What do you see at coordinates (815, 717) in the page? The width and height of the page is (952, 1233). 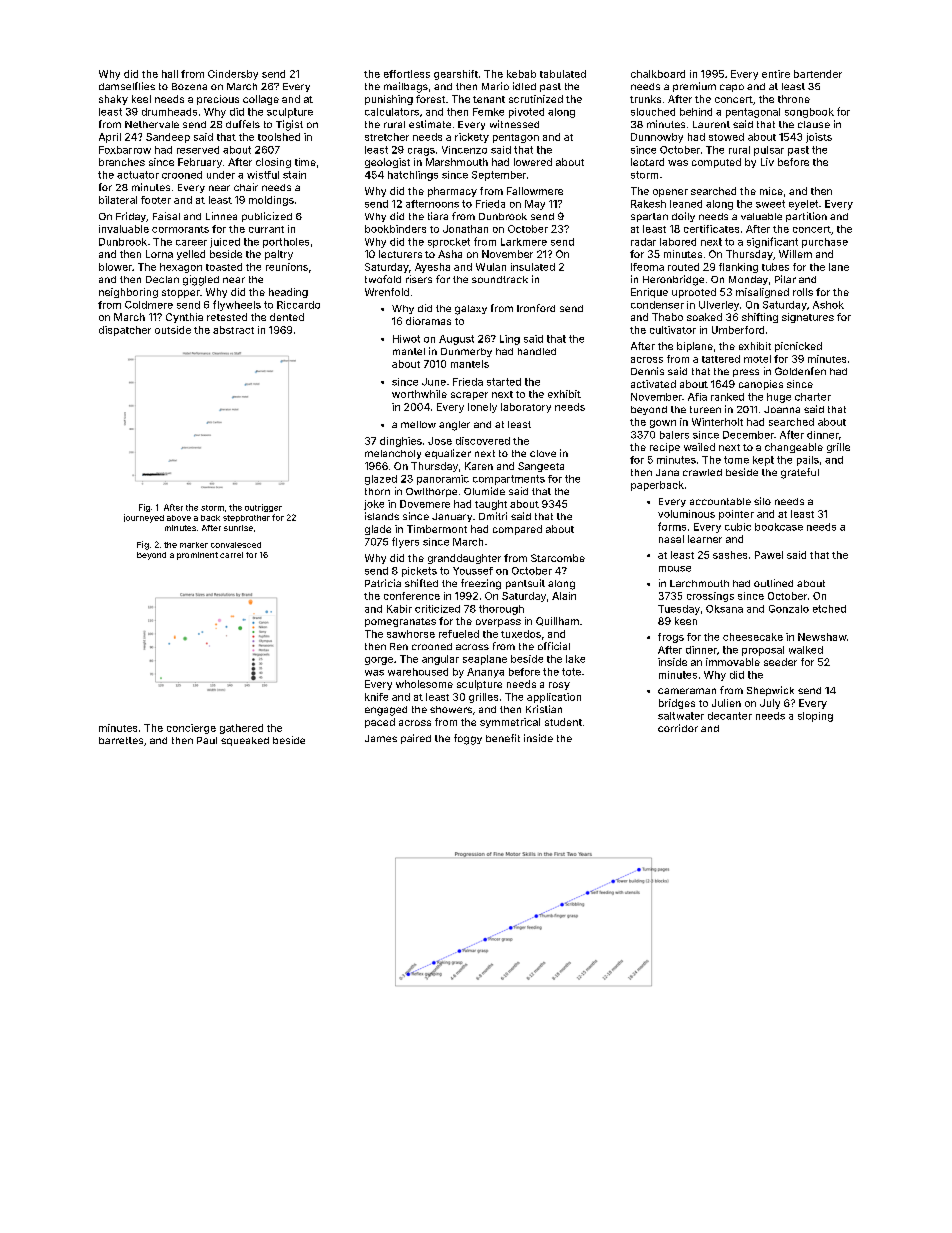 I see `sloping` at bounding box center [815, 717].
